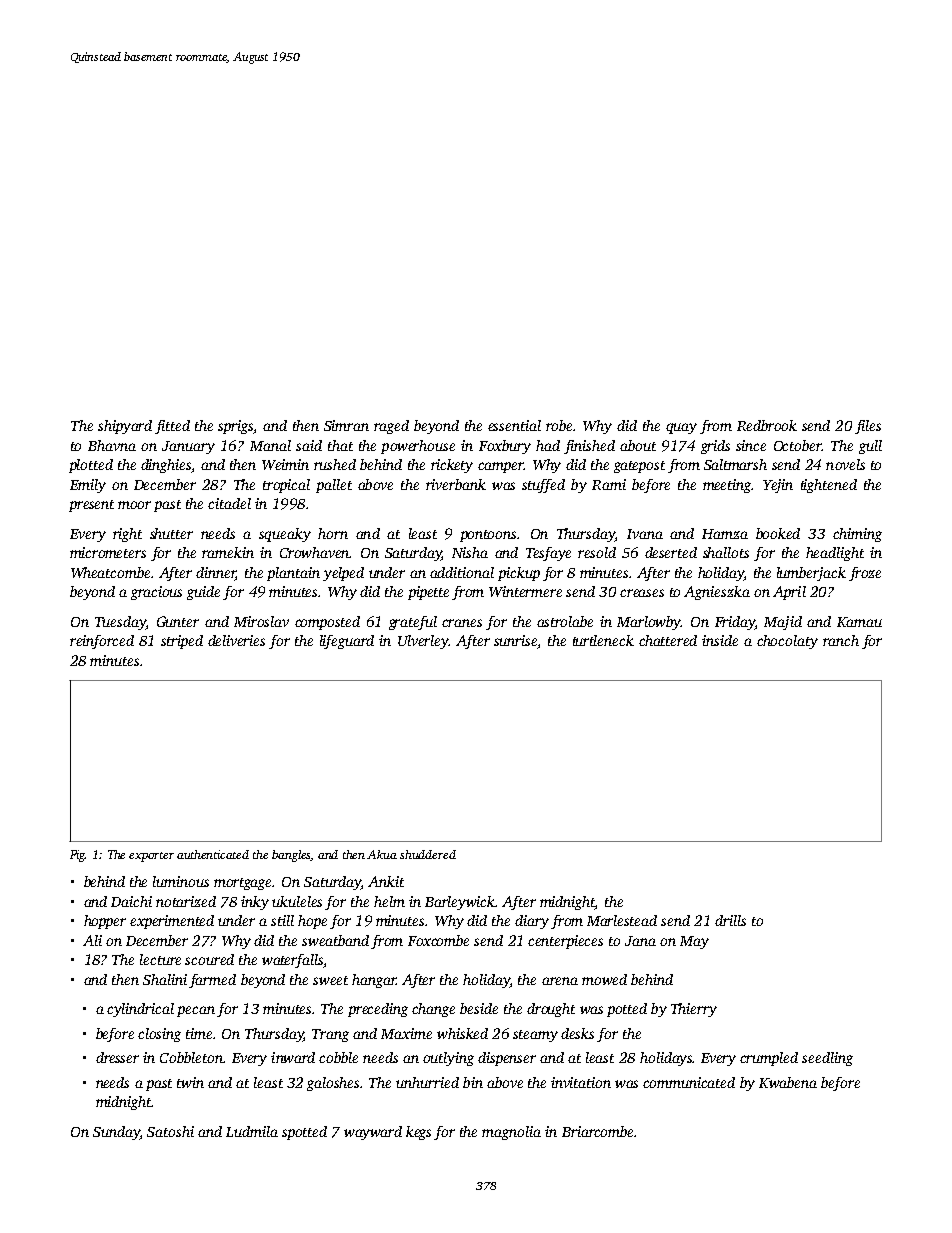 This screenshot has height=1233, width=952. I want to click on Redbrook, so click(767, 425).
